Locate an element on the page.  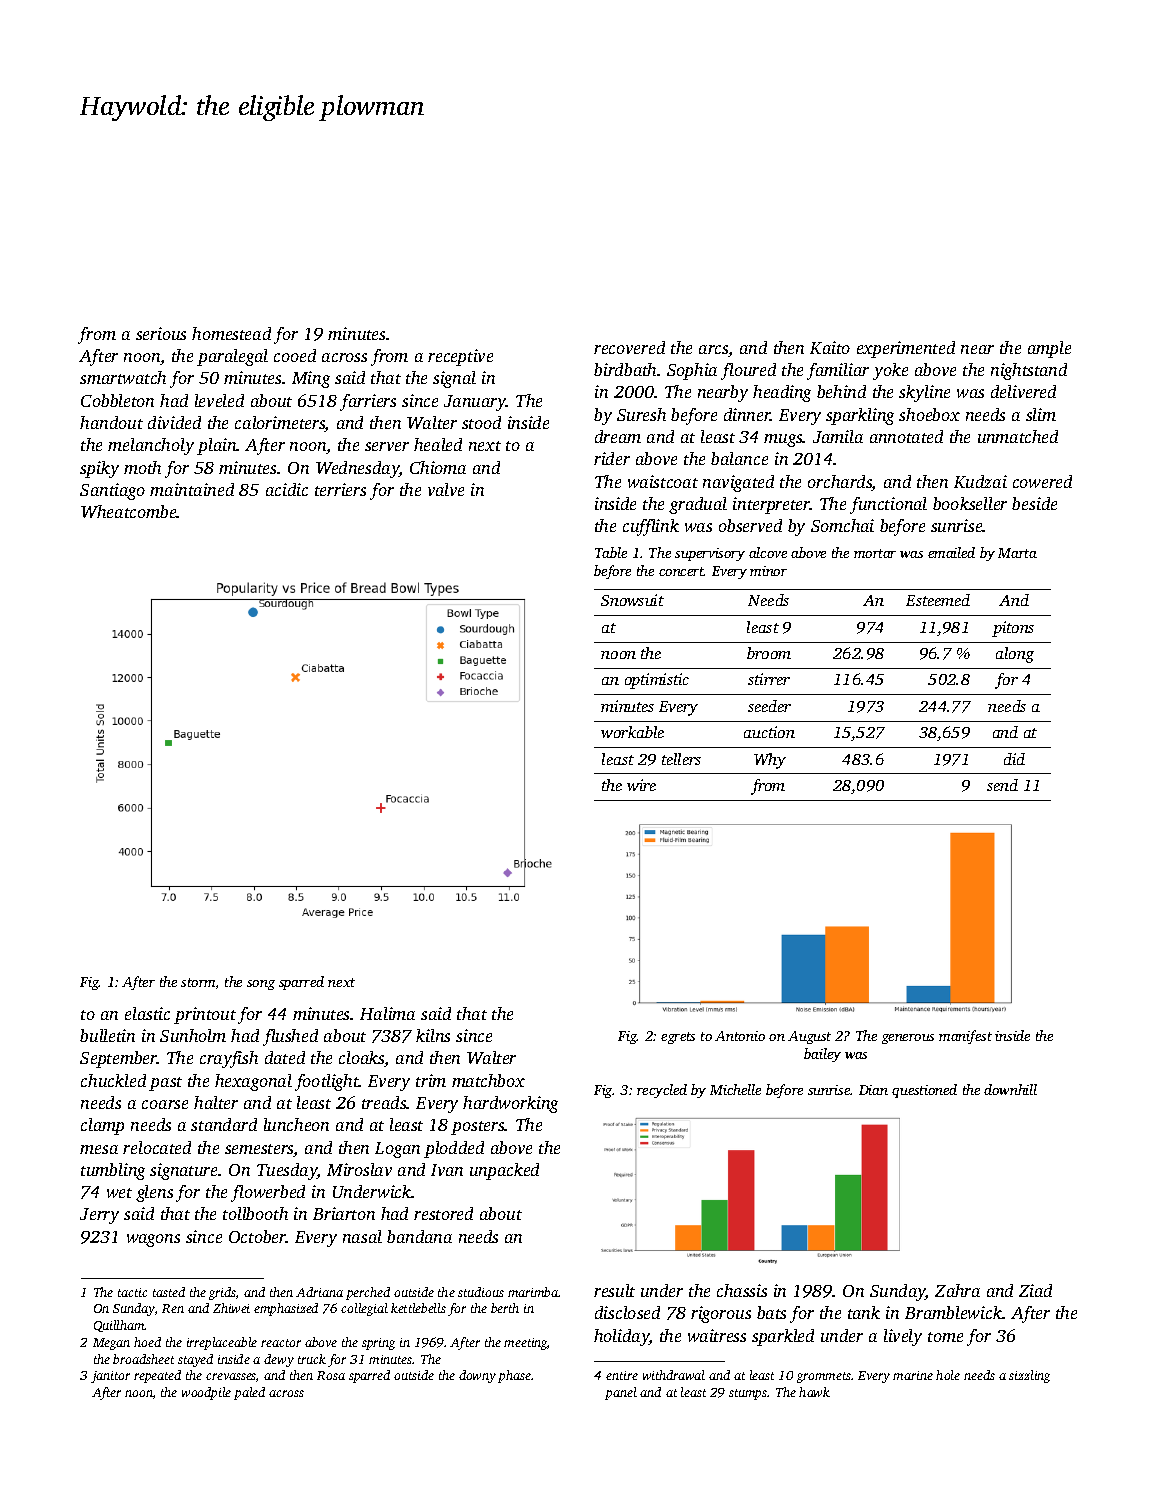
Zahra is located at coordinates (957, 1290).
